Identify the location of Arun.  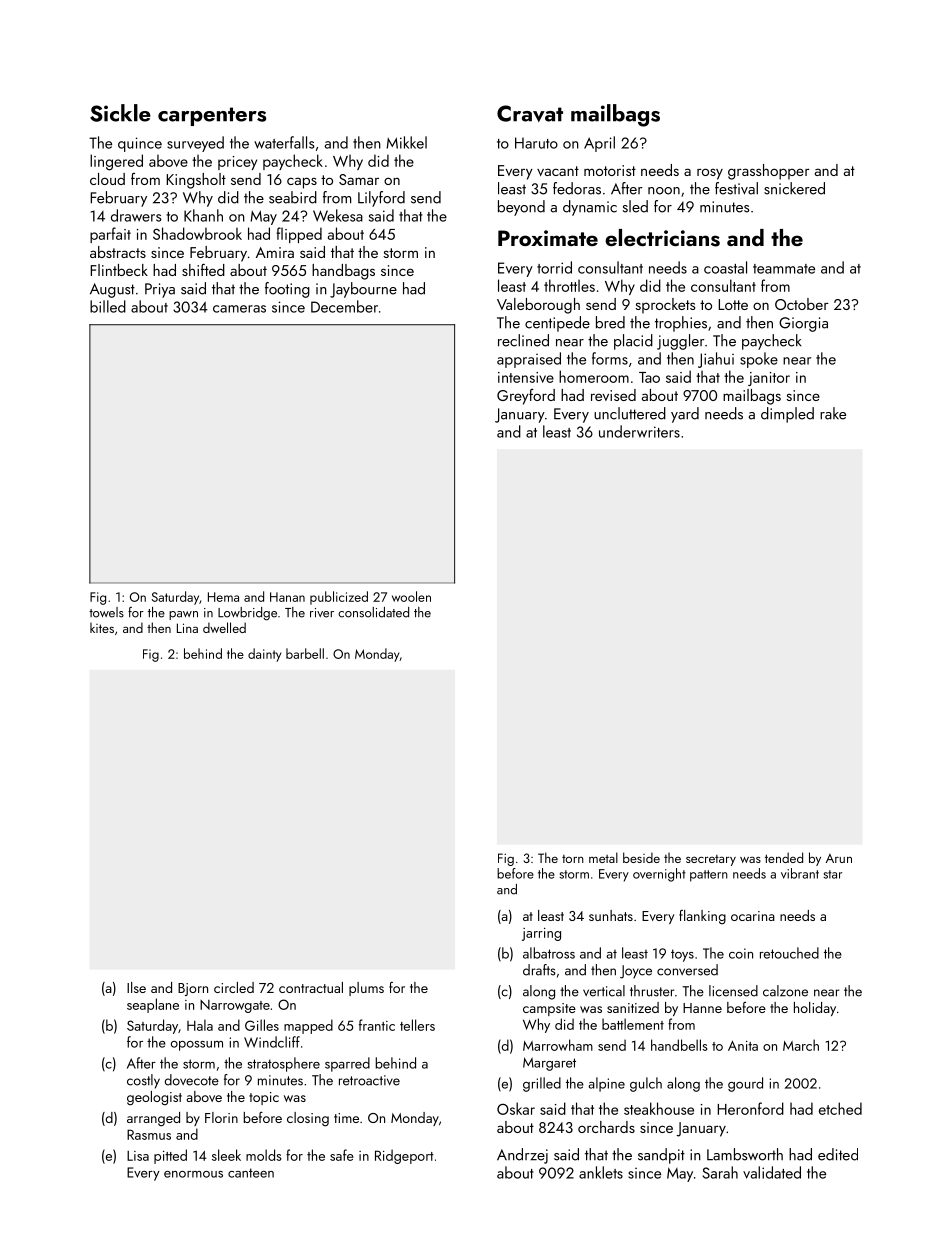
(839, 858).
